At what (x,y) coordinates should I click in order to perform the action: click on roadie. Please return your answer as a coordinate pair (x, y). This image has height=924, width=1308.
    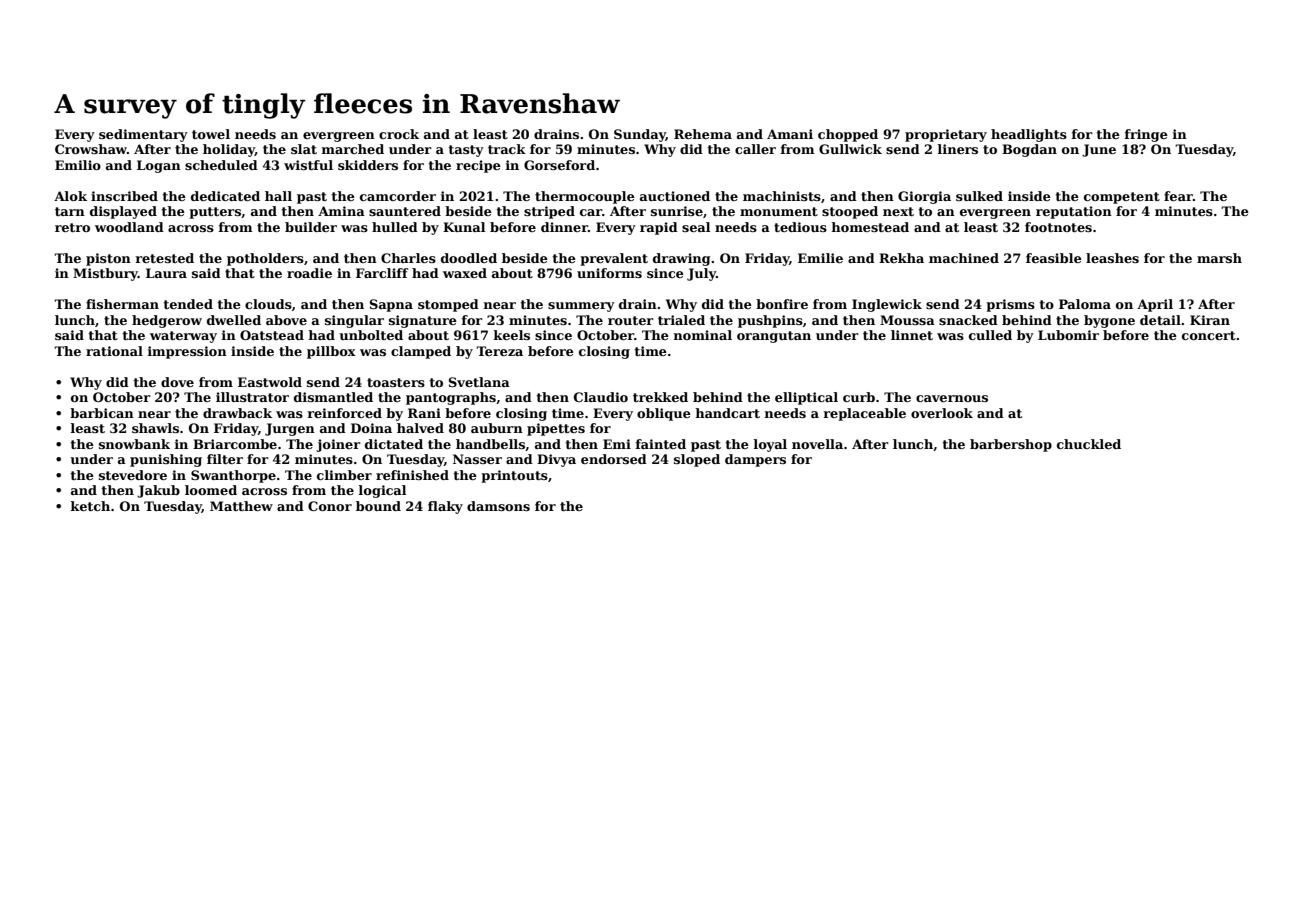
    Looking at the image, I should click on (309, 273).
